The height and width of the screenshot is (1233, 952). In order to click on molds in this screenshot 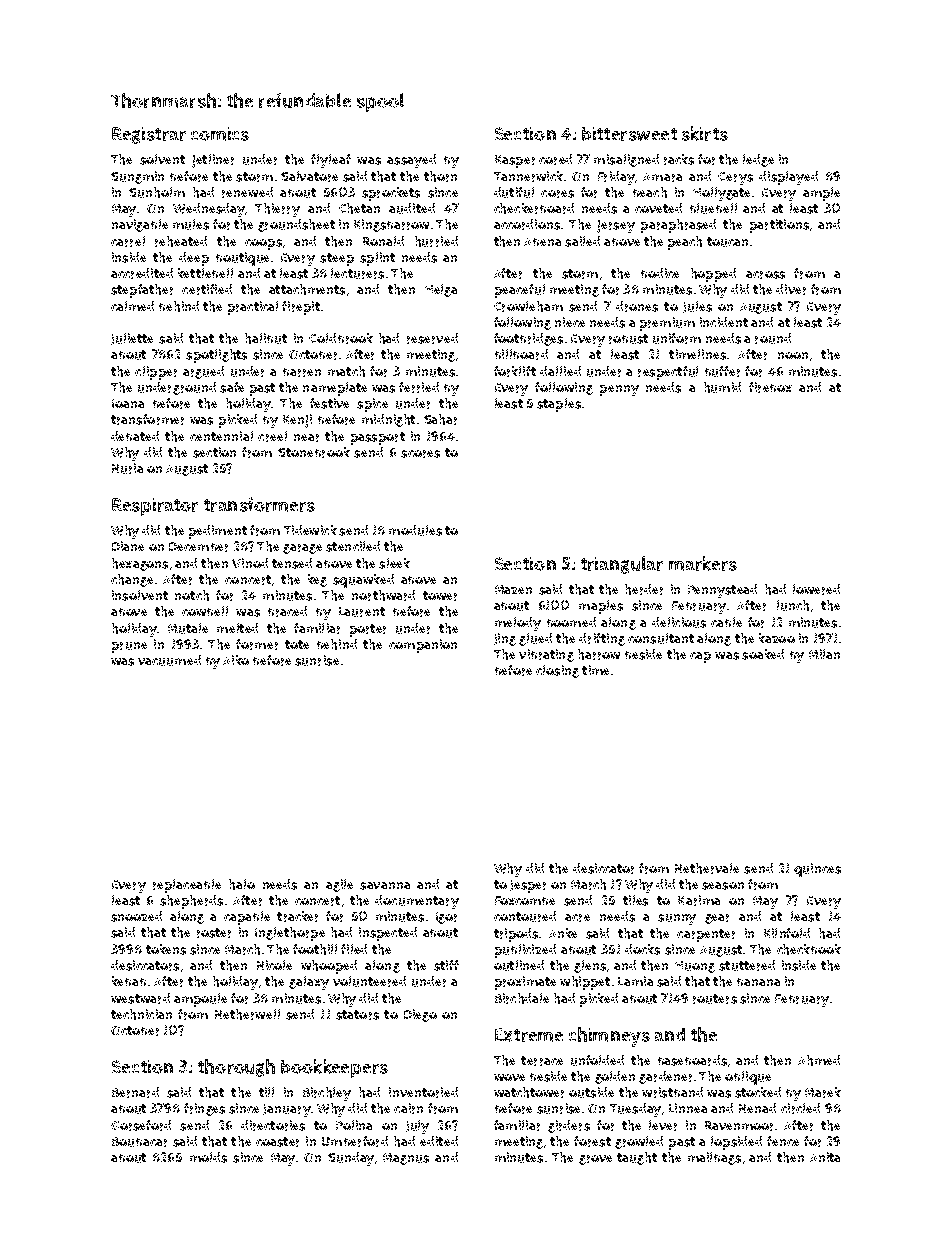, I will do `click(208, 1157)`.
